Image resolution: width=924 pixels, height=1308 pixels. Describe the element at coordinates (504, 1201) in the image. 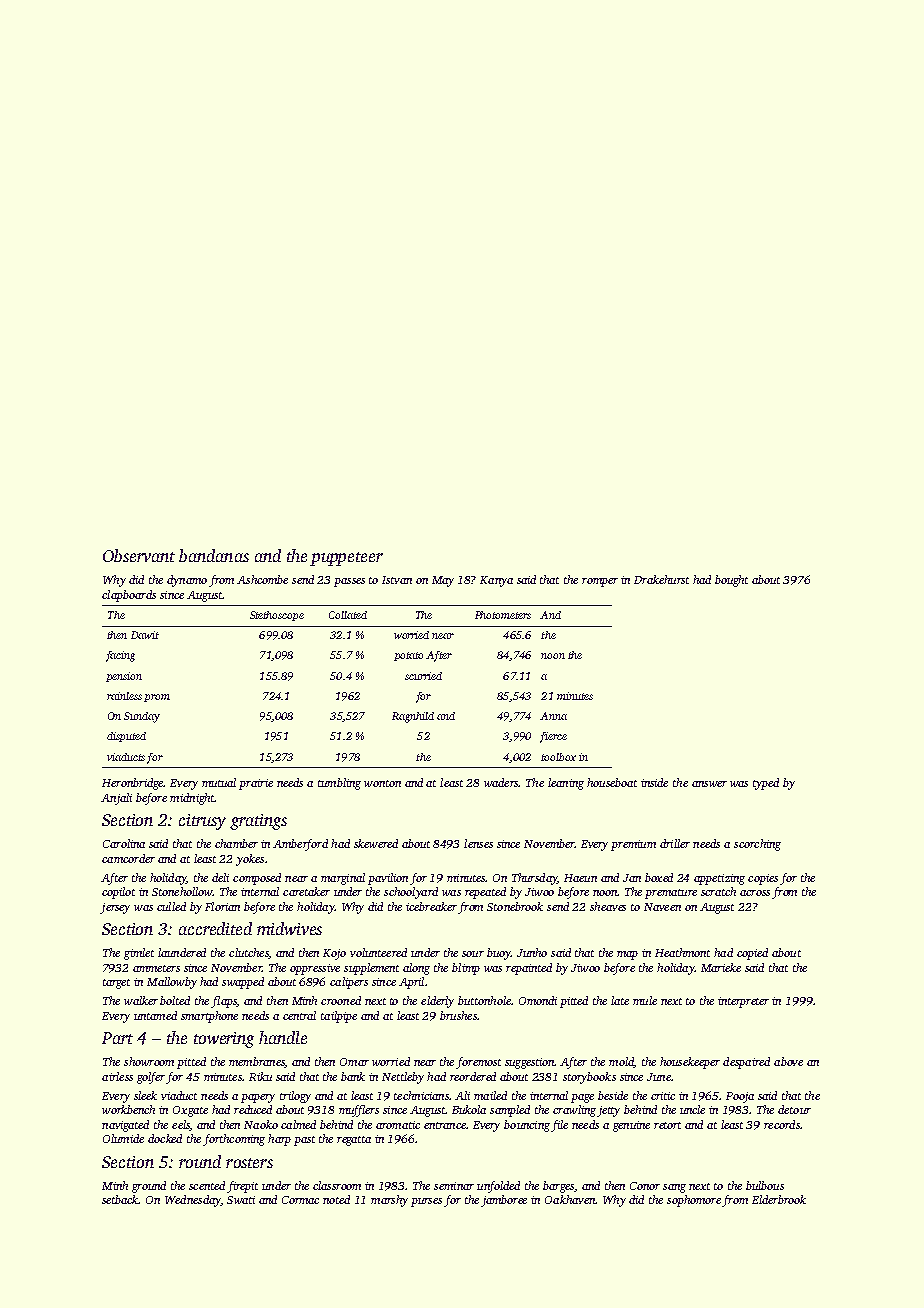

I see `jamboree` at that location.
